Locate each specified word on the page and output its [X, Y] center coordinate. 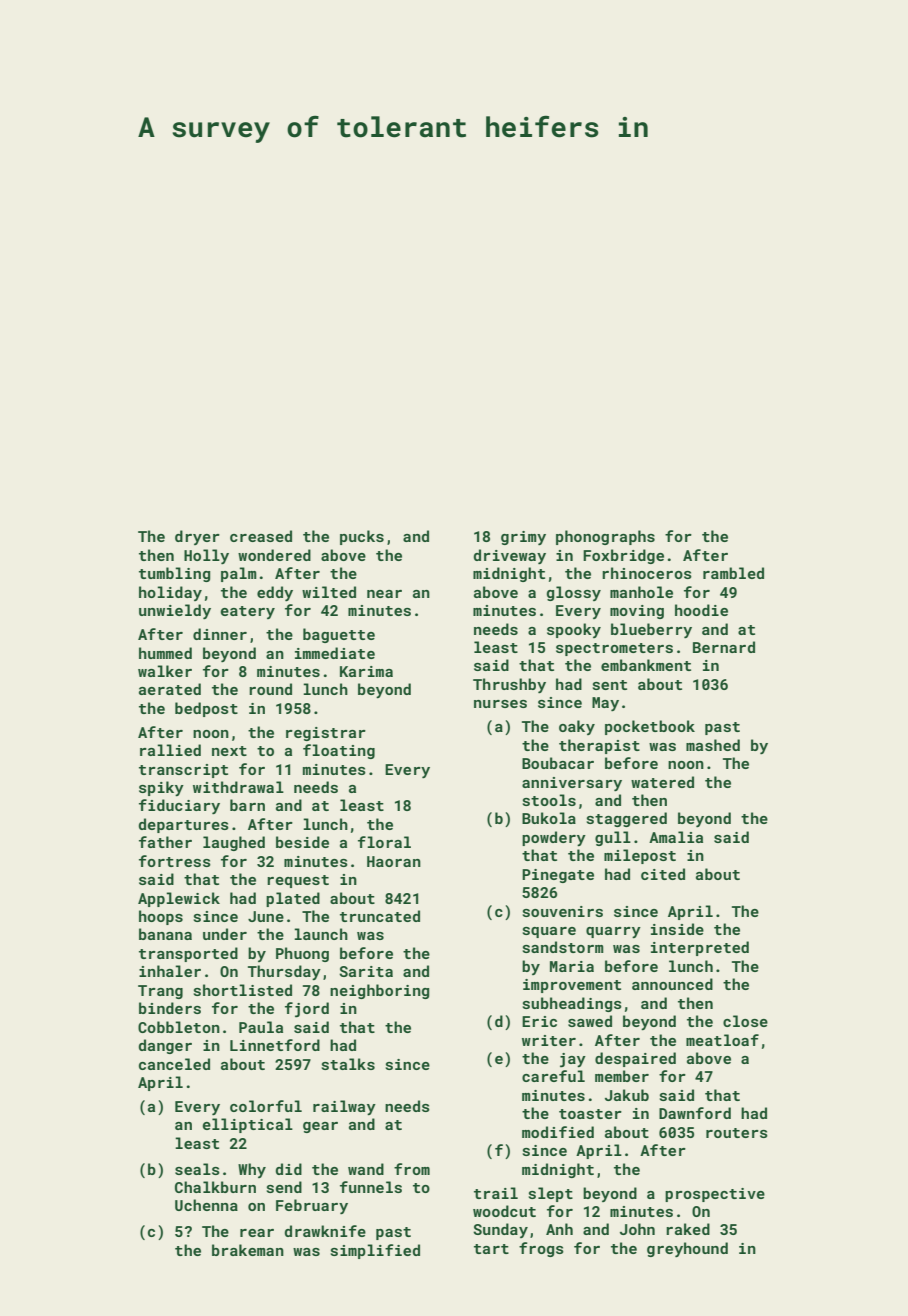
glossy [574, 593]
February [312, 1206]
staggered [627, 819]
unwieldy [175, 611]
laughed [234, 843]
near [384, 594]
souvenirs [563, 911]
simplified [375, 1251]
